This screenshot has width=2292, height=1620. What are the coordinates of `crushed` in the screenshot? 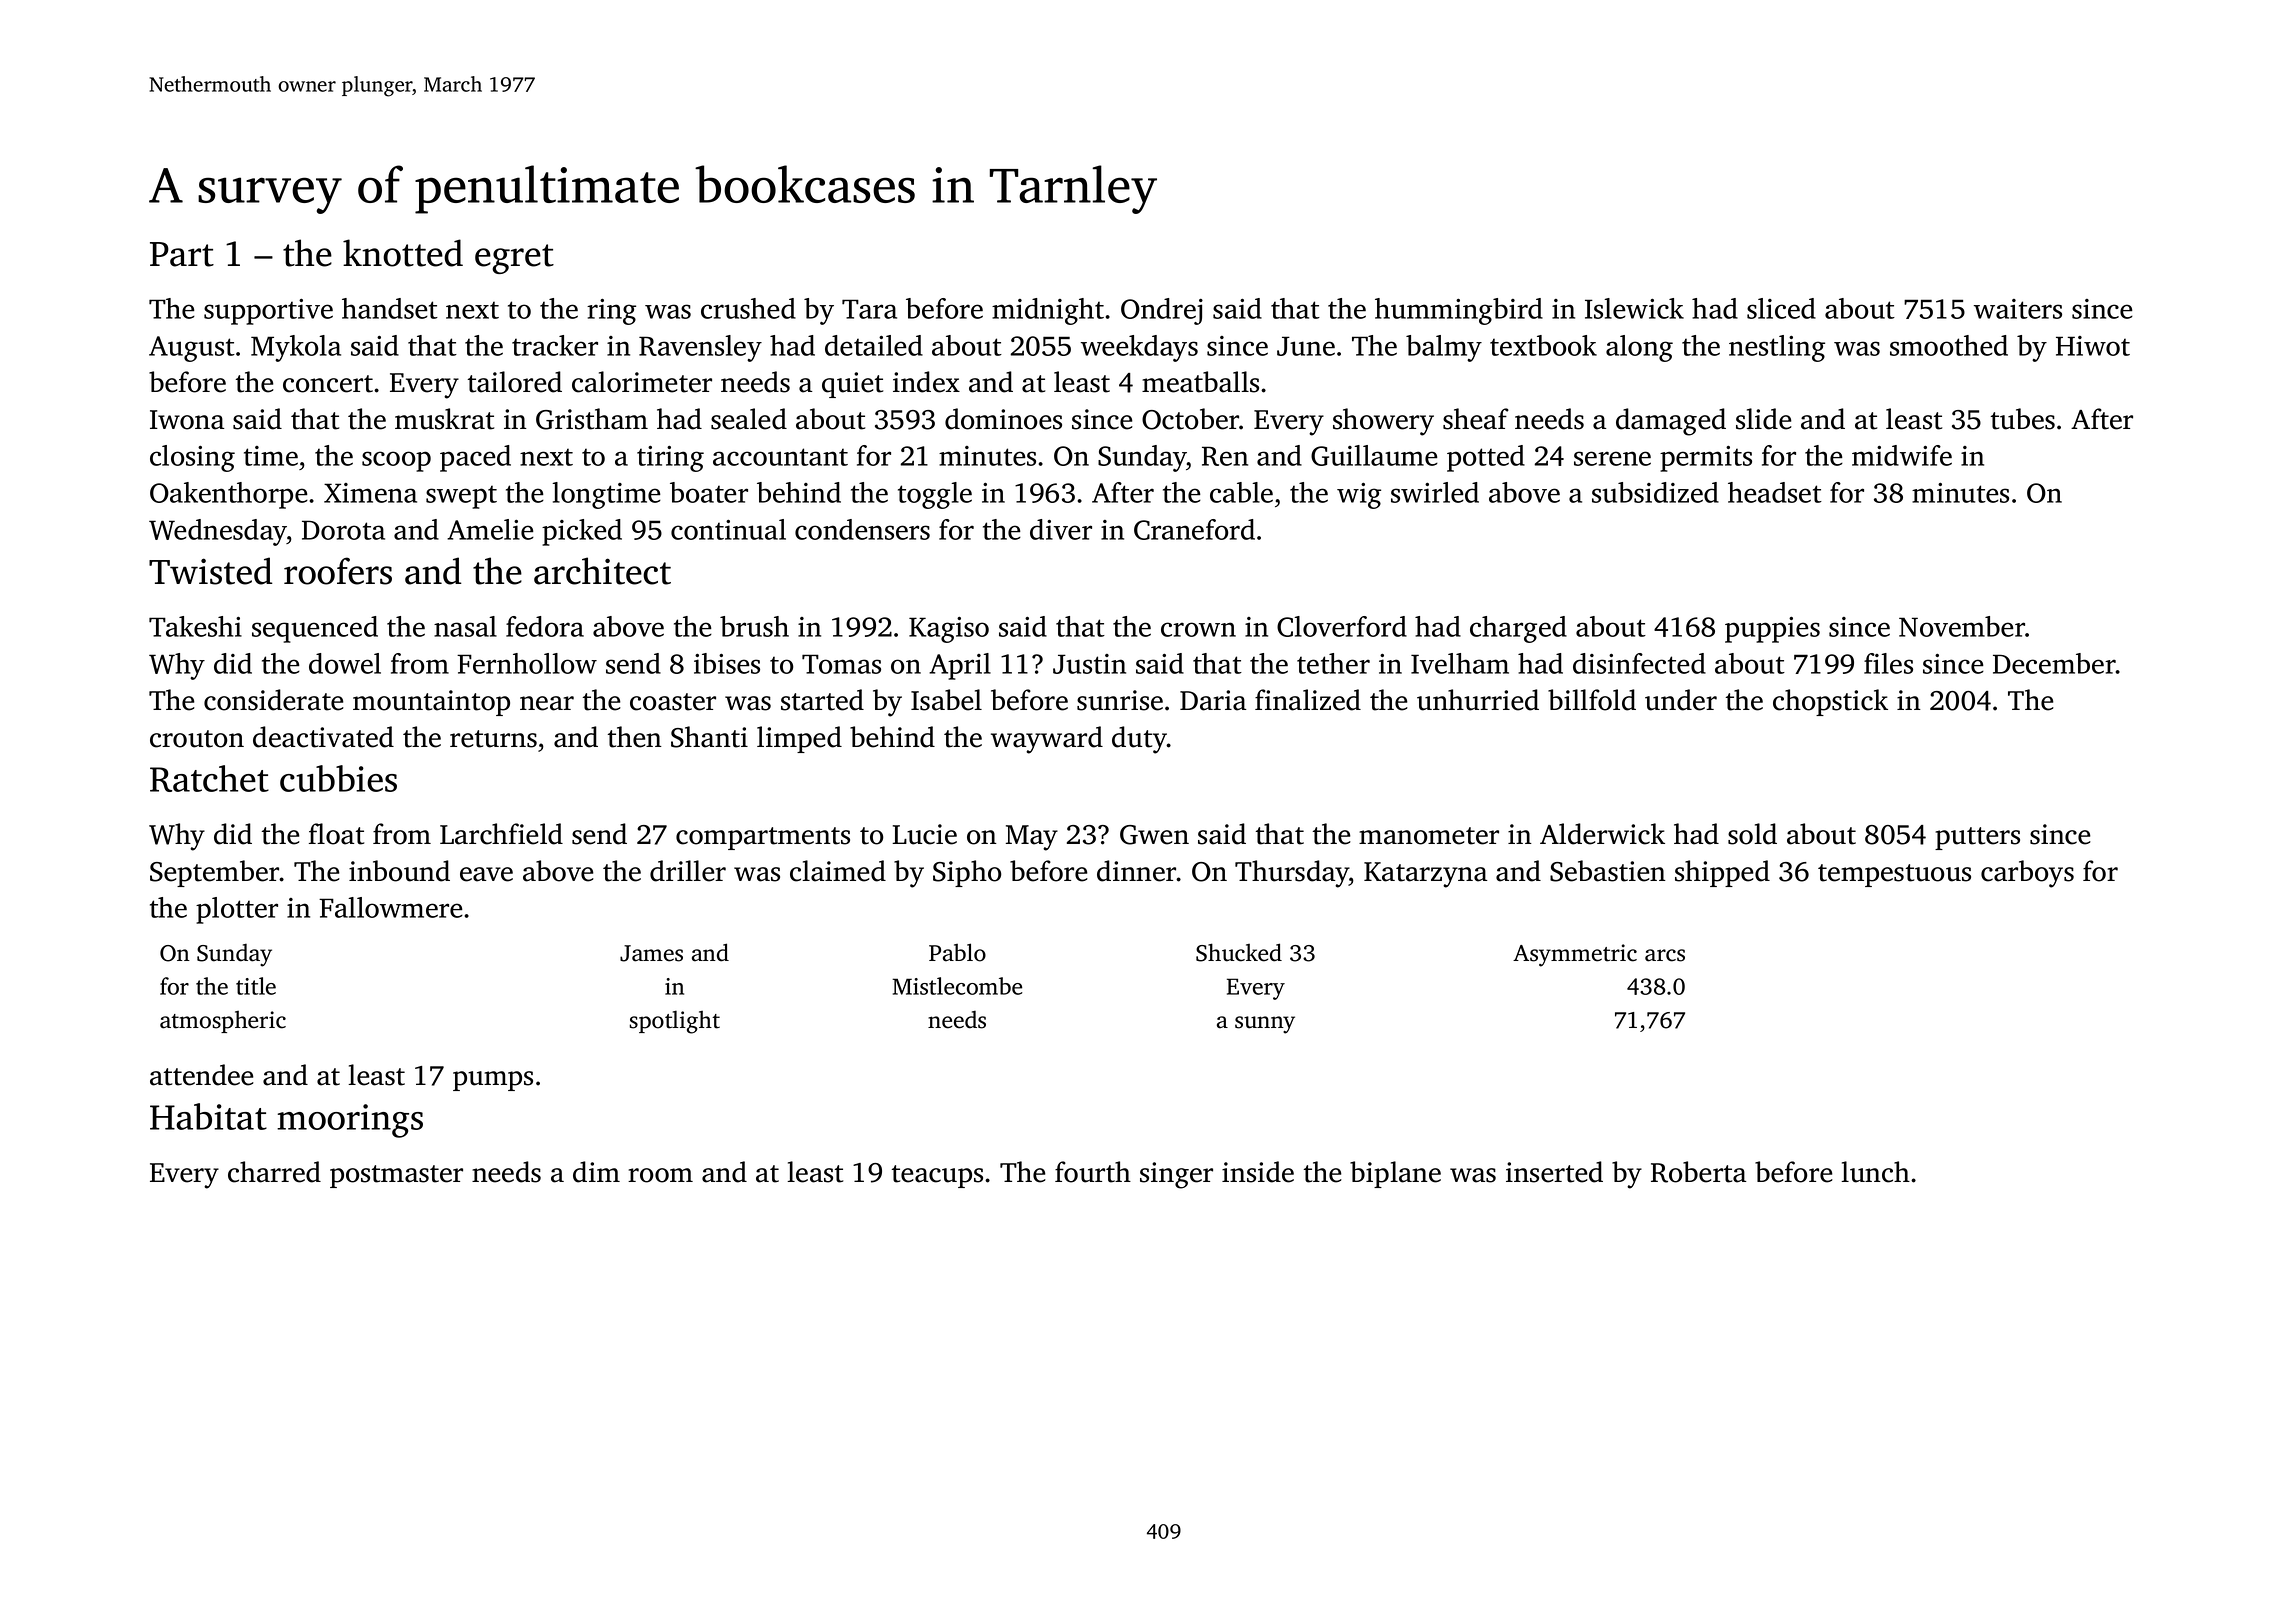 It's located at (748, 308).
